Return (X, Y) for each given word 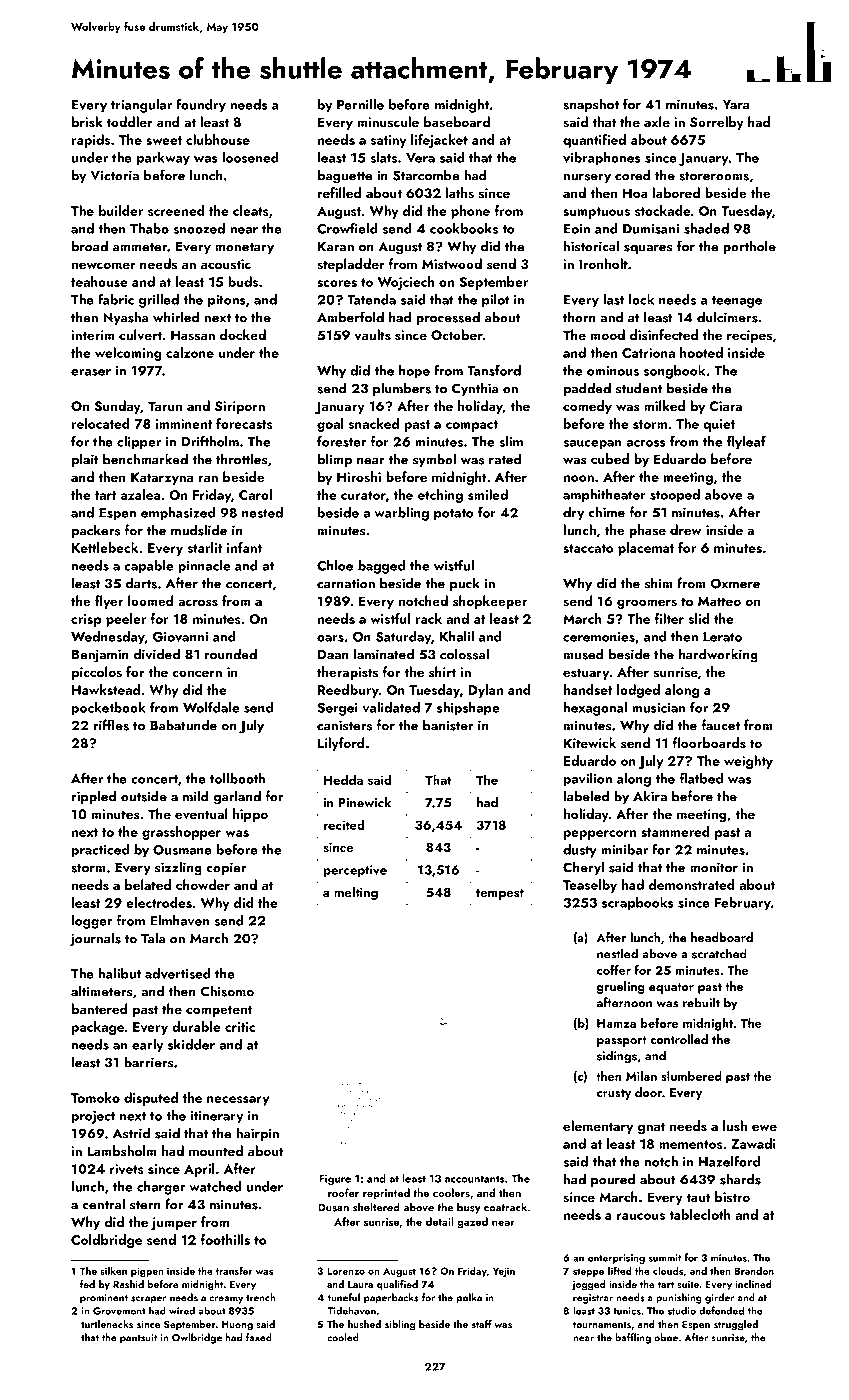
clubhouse (218, 139)
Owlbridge (197, 1338)
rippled (94, 797)
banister (448, 725)
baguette (345, 176)
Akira (650, 796)
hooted (701, 352)
